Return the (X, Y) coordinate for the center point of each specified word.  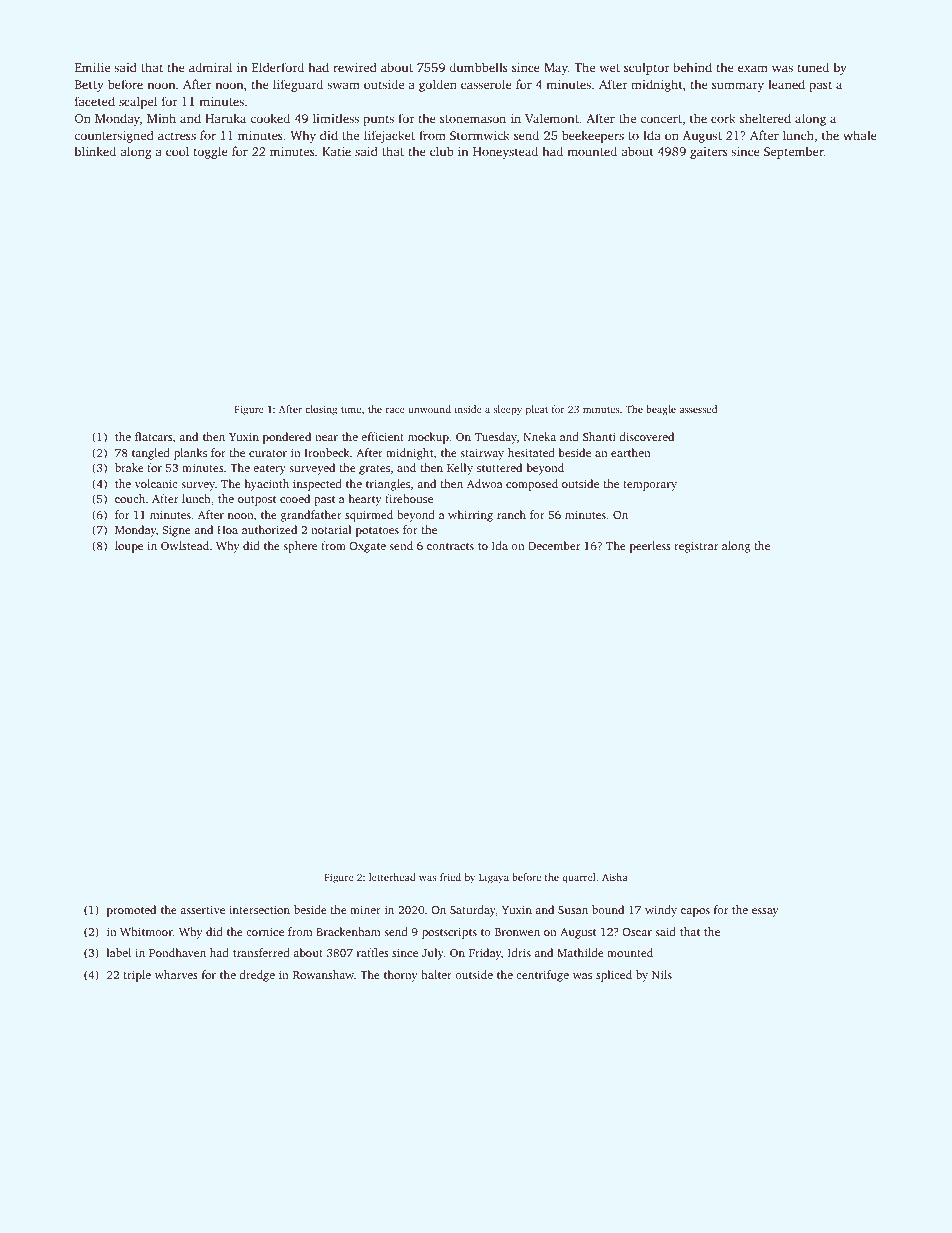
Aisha (615, 877)
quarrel (579, 878)
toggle (210, 152)
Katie (336, 151)
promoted (131, 911)
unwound (429, 409)
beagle (661, 410)
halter (436, 974)
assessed (698, 409)
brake (129, 467)
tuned (813, 67)
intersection (259, 909)
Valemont (552, 118)
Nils (662, 974)
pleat (537, 410)
